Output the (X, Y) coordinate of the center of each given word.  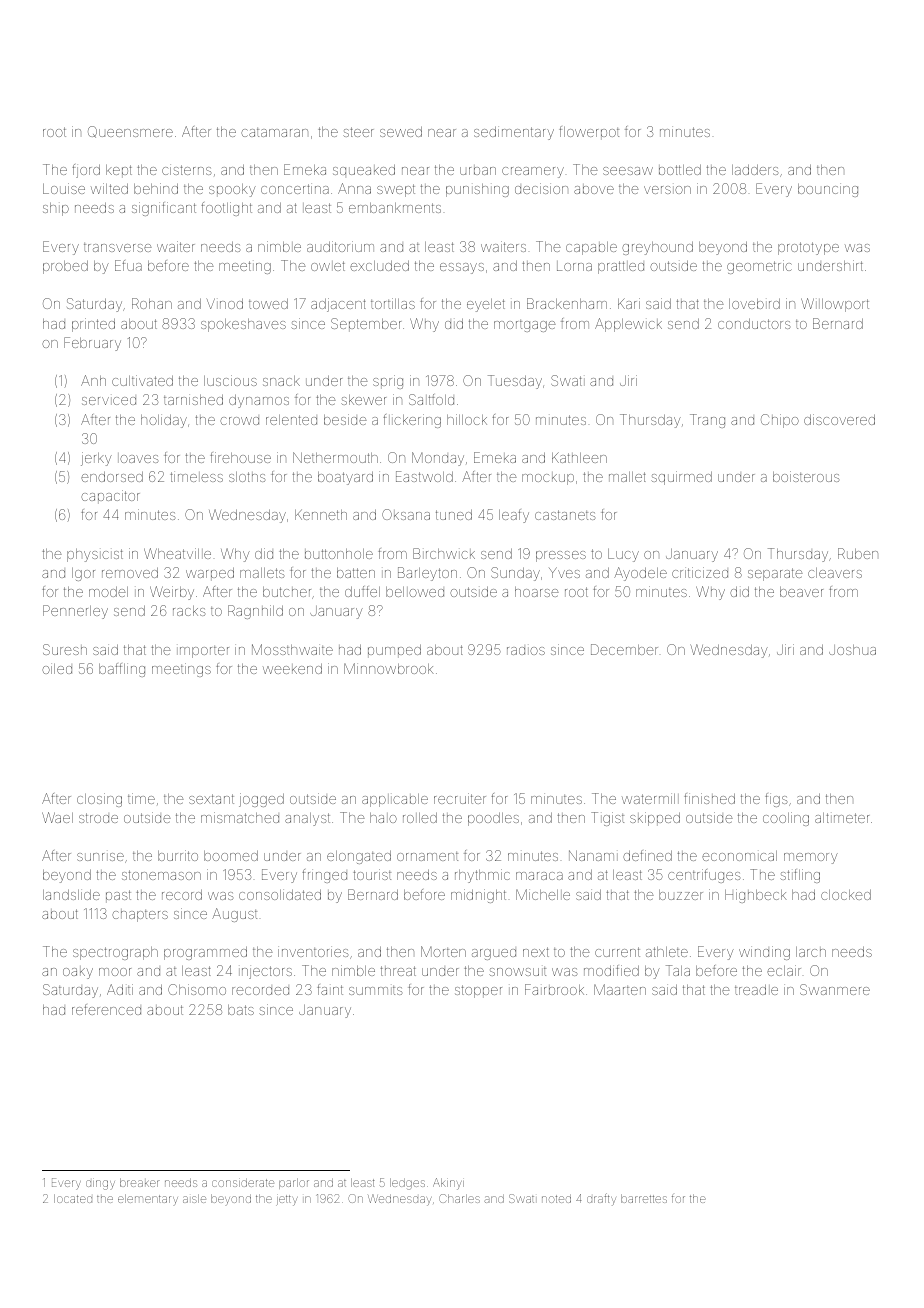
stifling (800, 876)
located (73, 1198)
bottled (680, 169)
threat (398, 971)
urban (478, 170)
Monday (438, 459)
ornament (427, 856)
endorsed (112, 476)
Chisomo (197, 989)
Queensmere (130, 132)
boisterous (806, 476)
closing (99, 800)
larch (811, 952)
